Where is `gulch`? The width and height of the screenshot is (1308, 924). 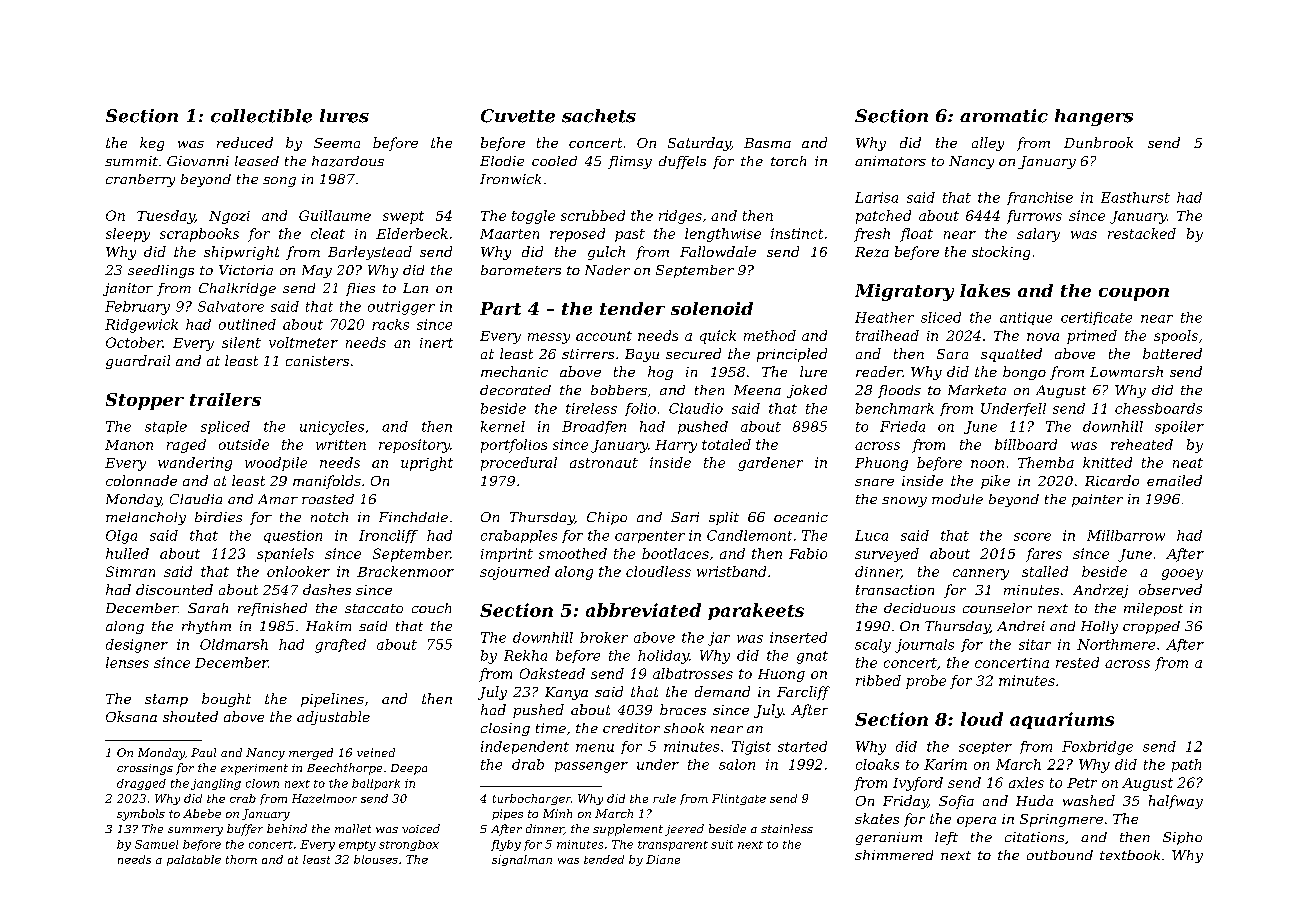
gulch is located at coordinates (606, 253).
